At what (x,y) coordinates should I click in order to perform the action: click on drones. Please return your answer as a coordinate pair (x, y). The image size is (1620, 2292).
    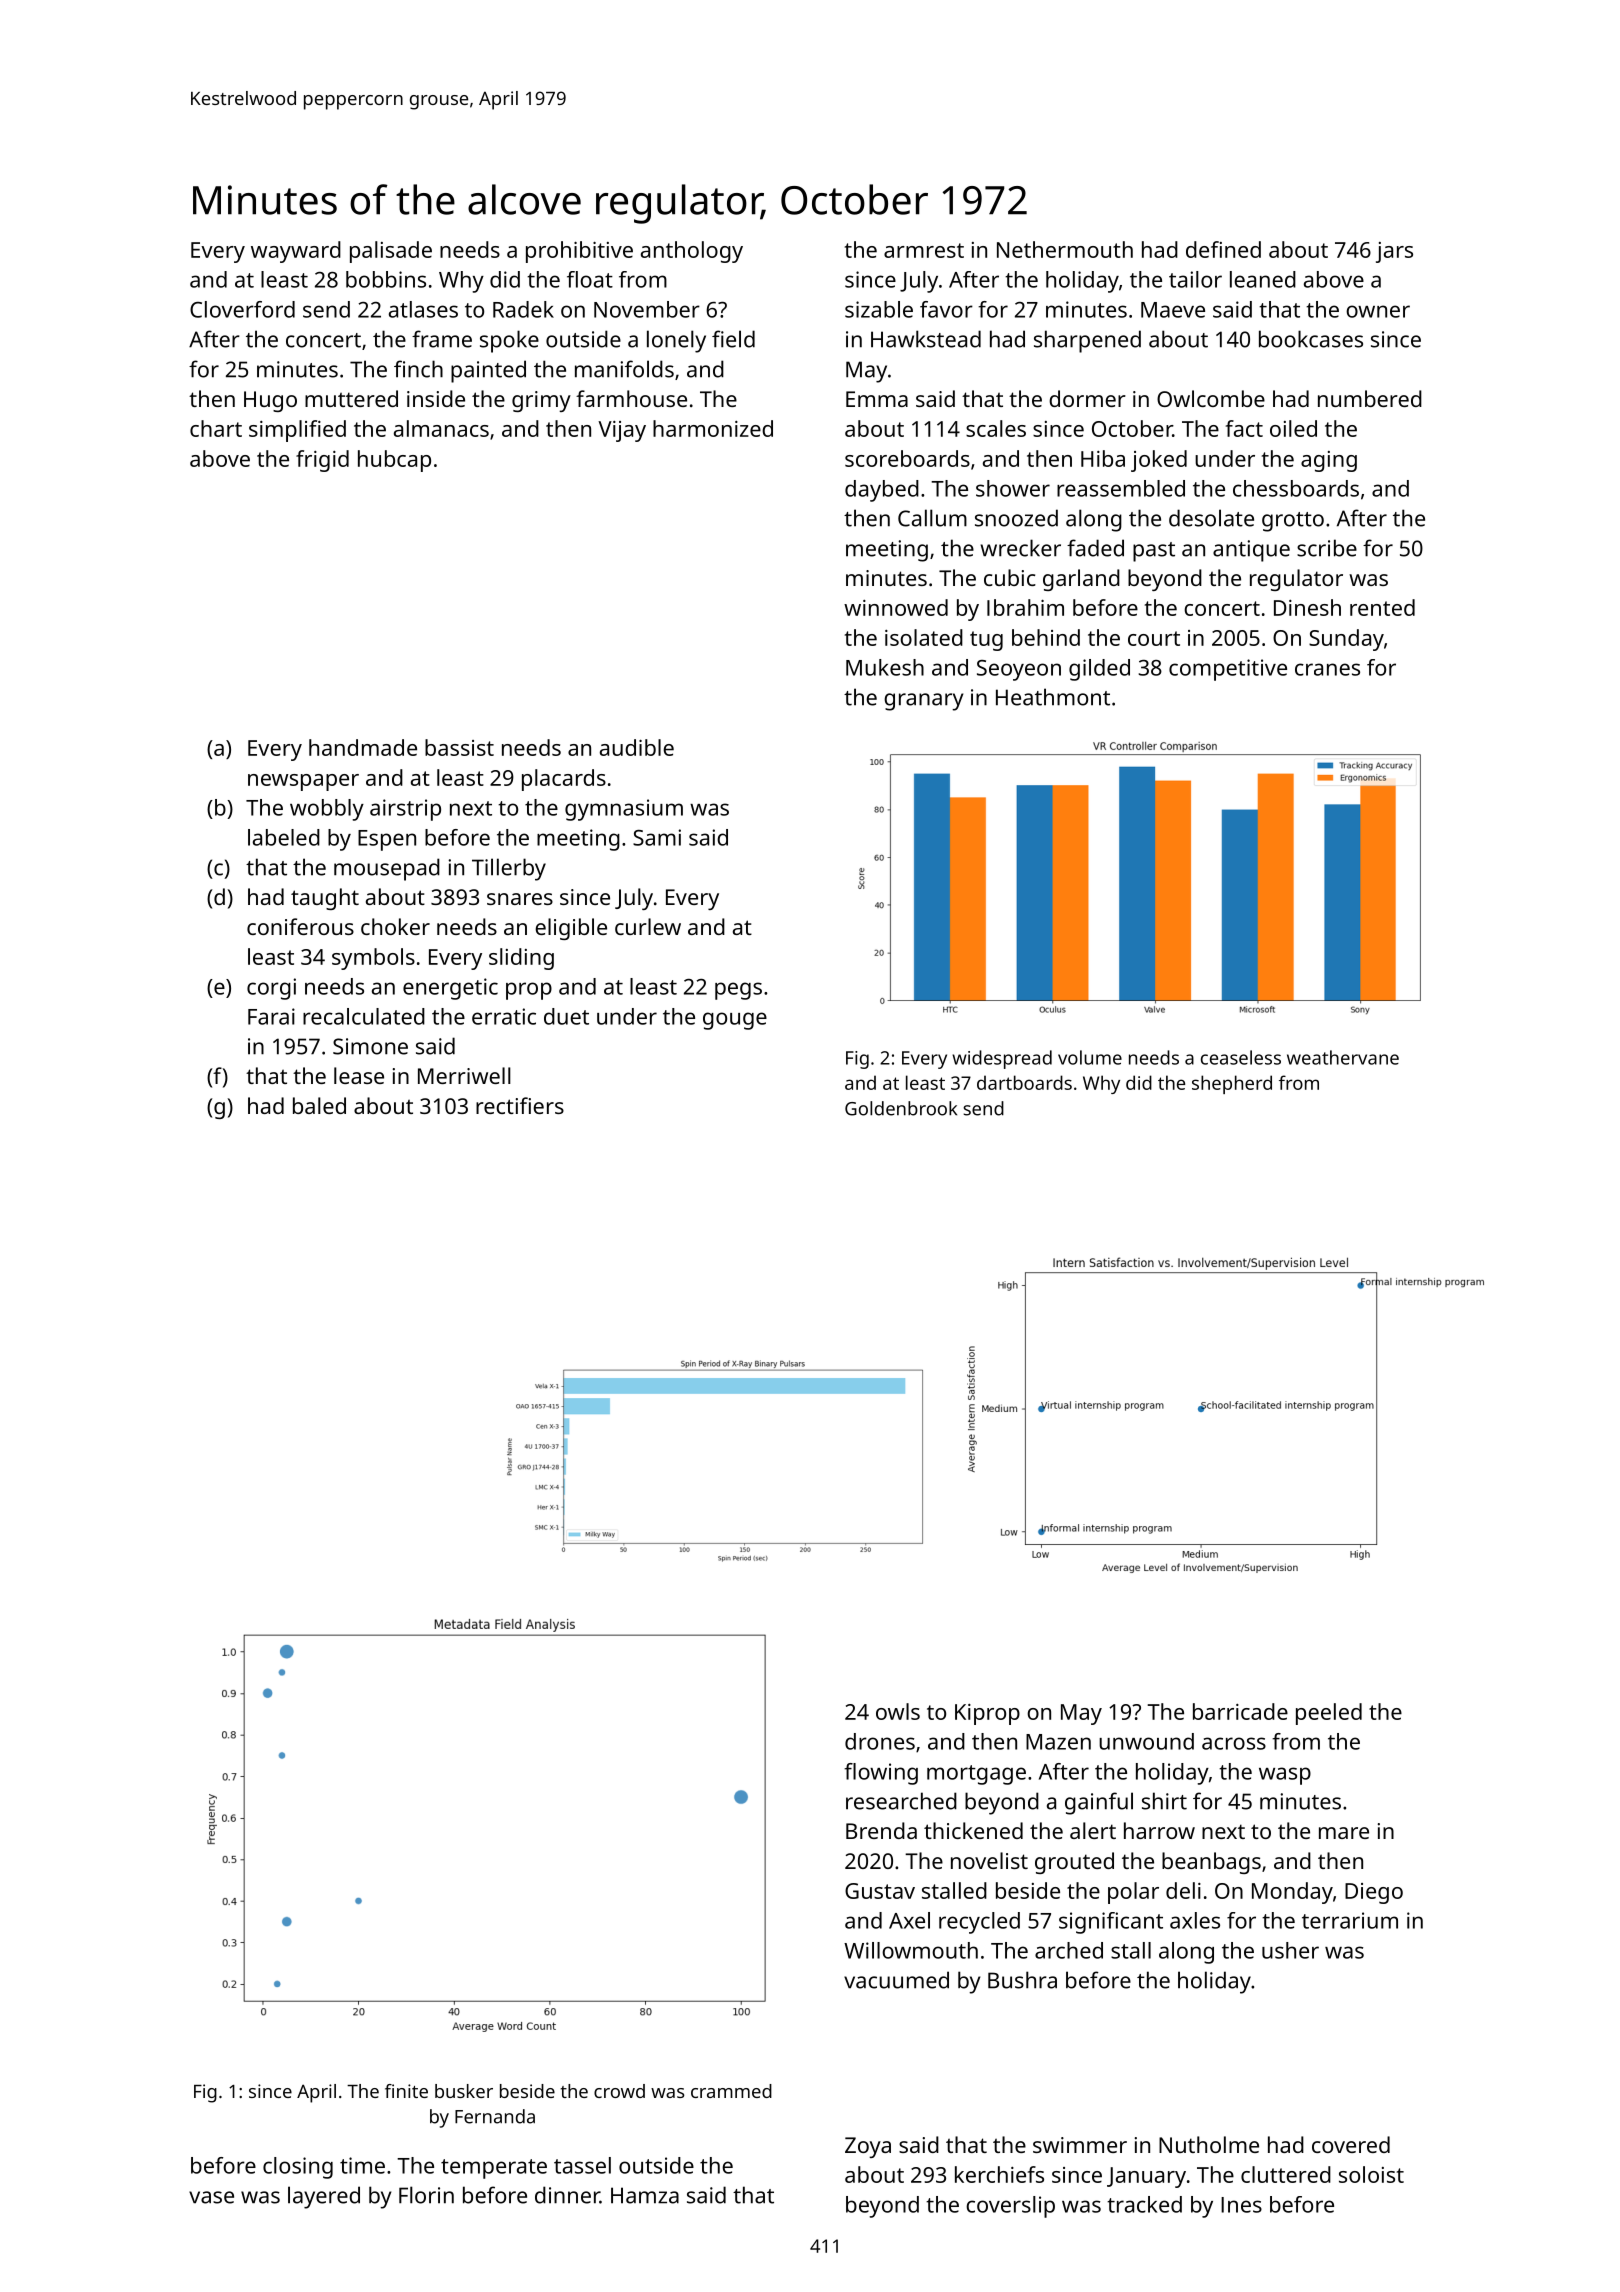
    Looking at the image, I should click on (880, 1741).
